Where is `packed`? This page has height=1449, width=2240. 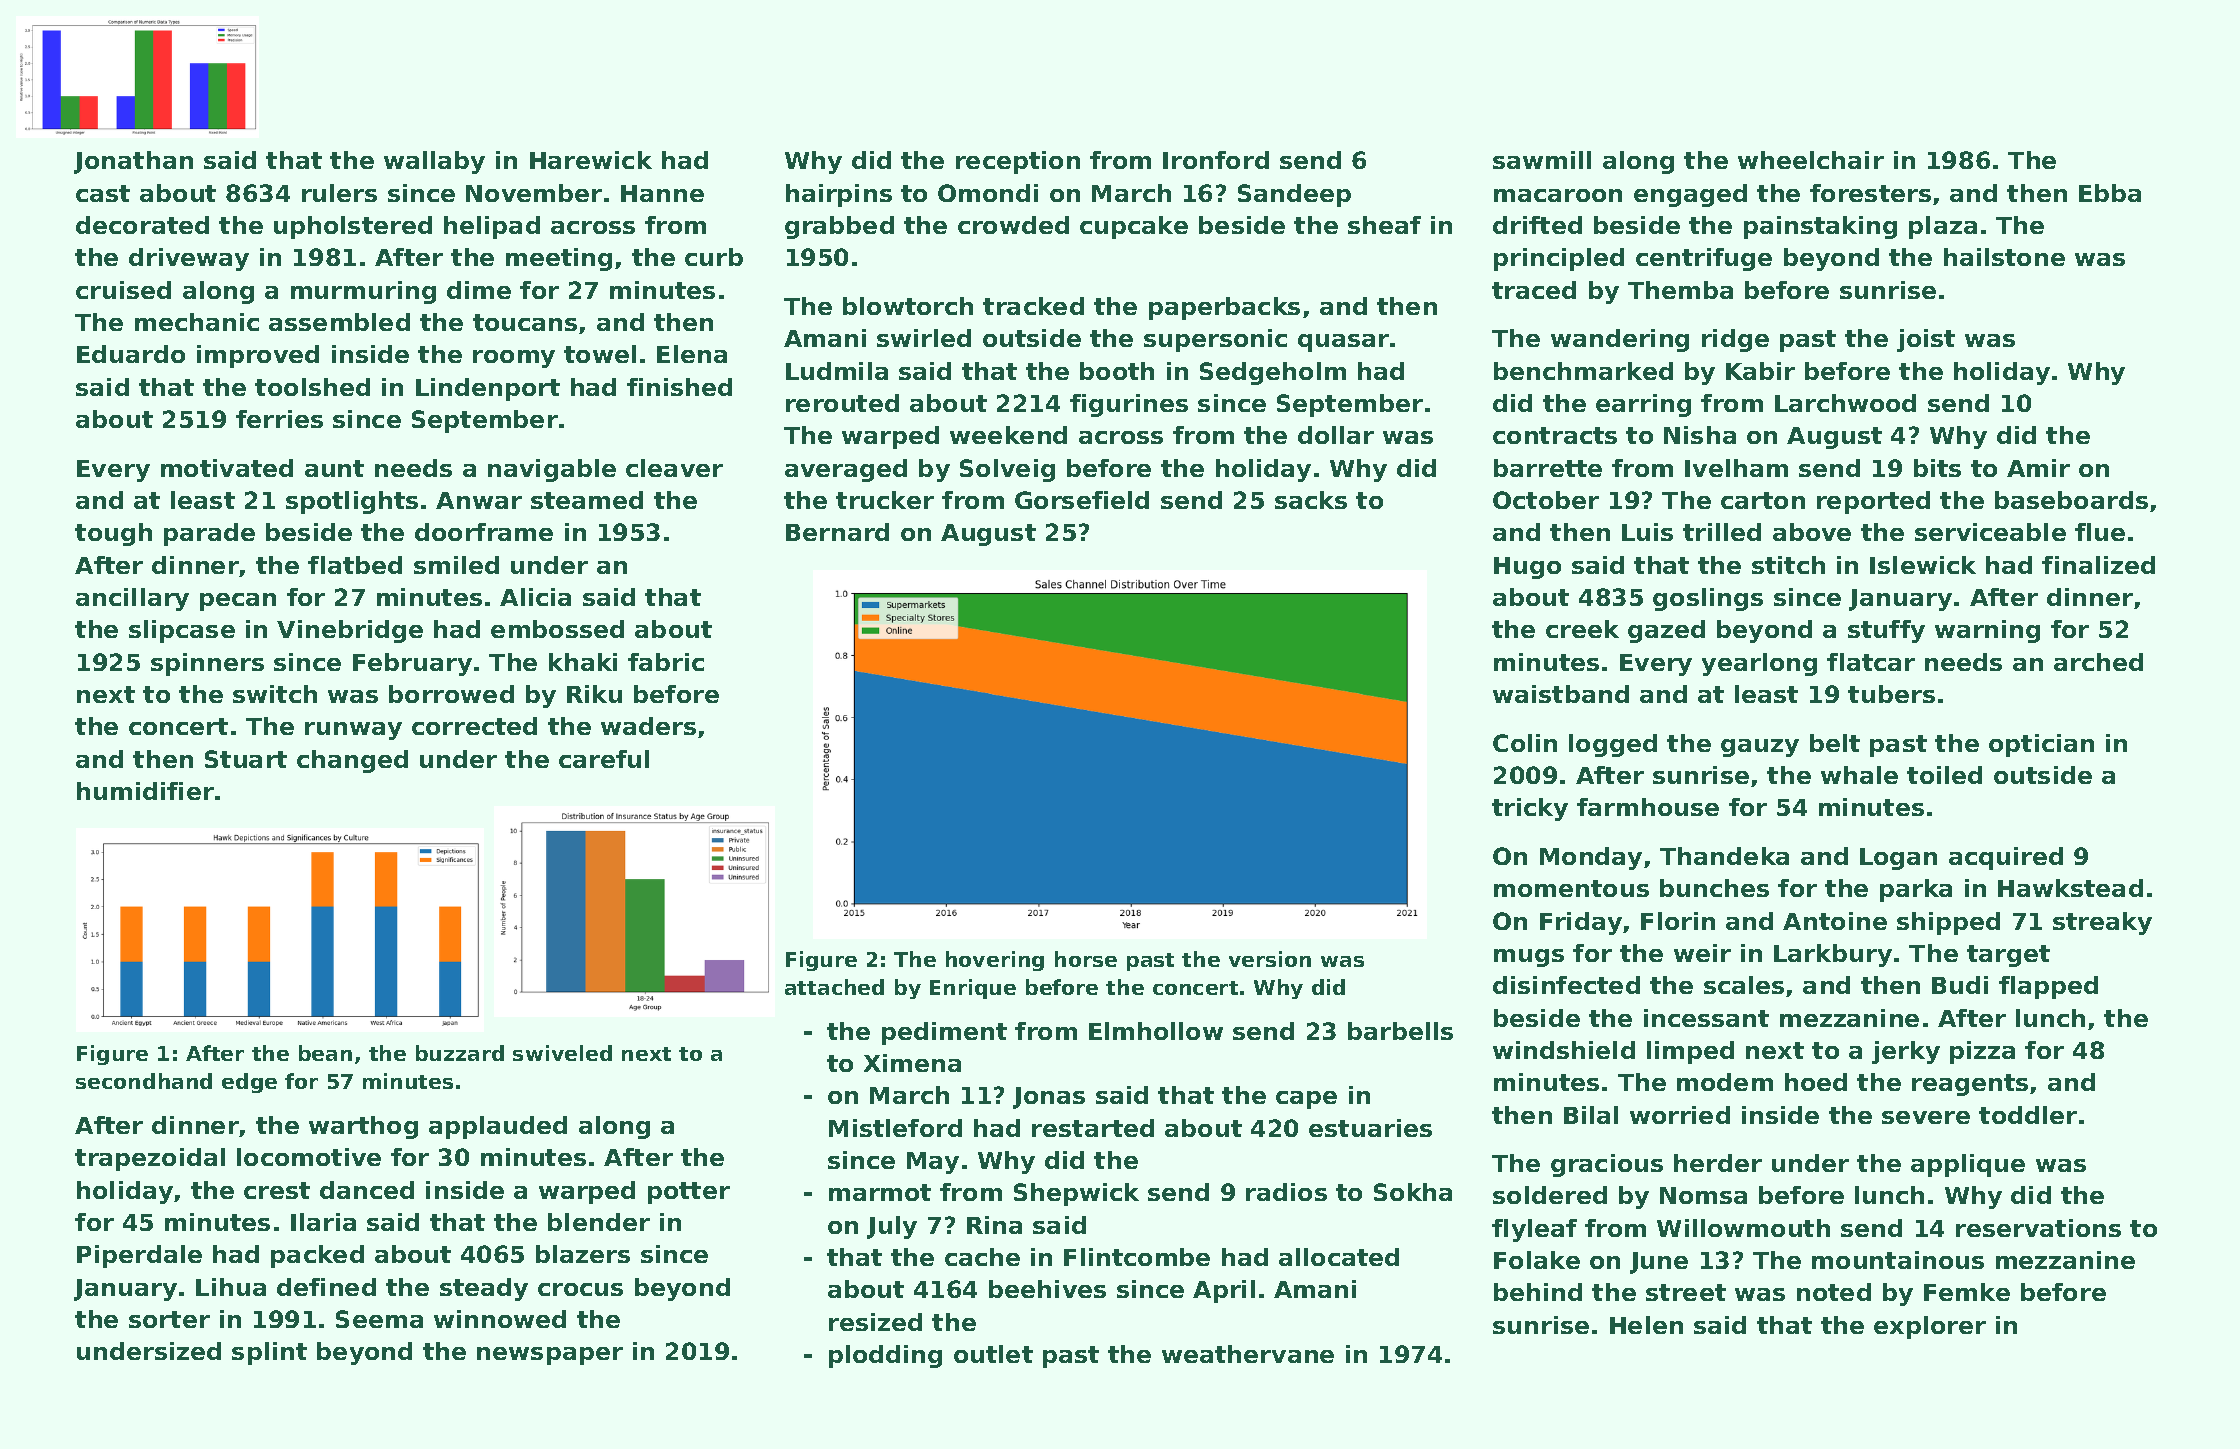
packed is located at coordinates (317, 1256).
